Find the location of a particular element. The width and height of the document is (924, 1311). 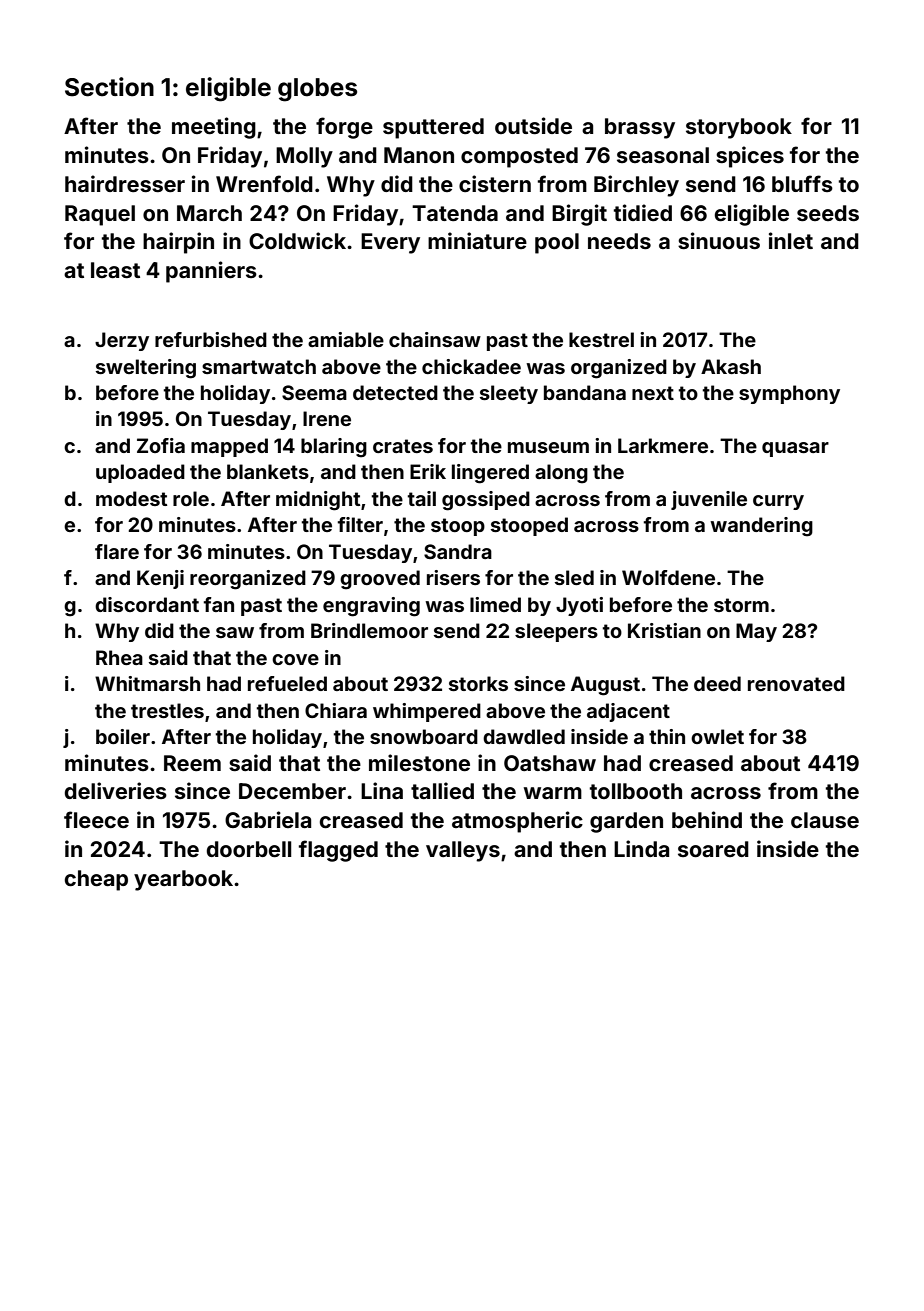

Kenji is located at coordinates (160, 579).
